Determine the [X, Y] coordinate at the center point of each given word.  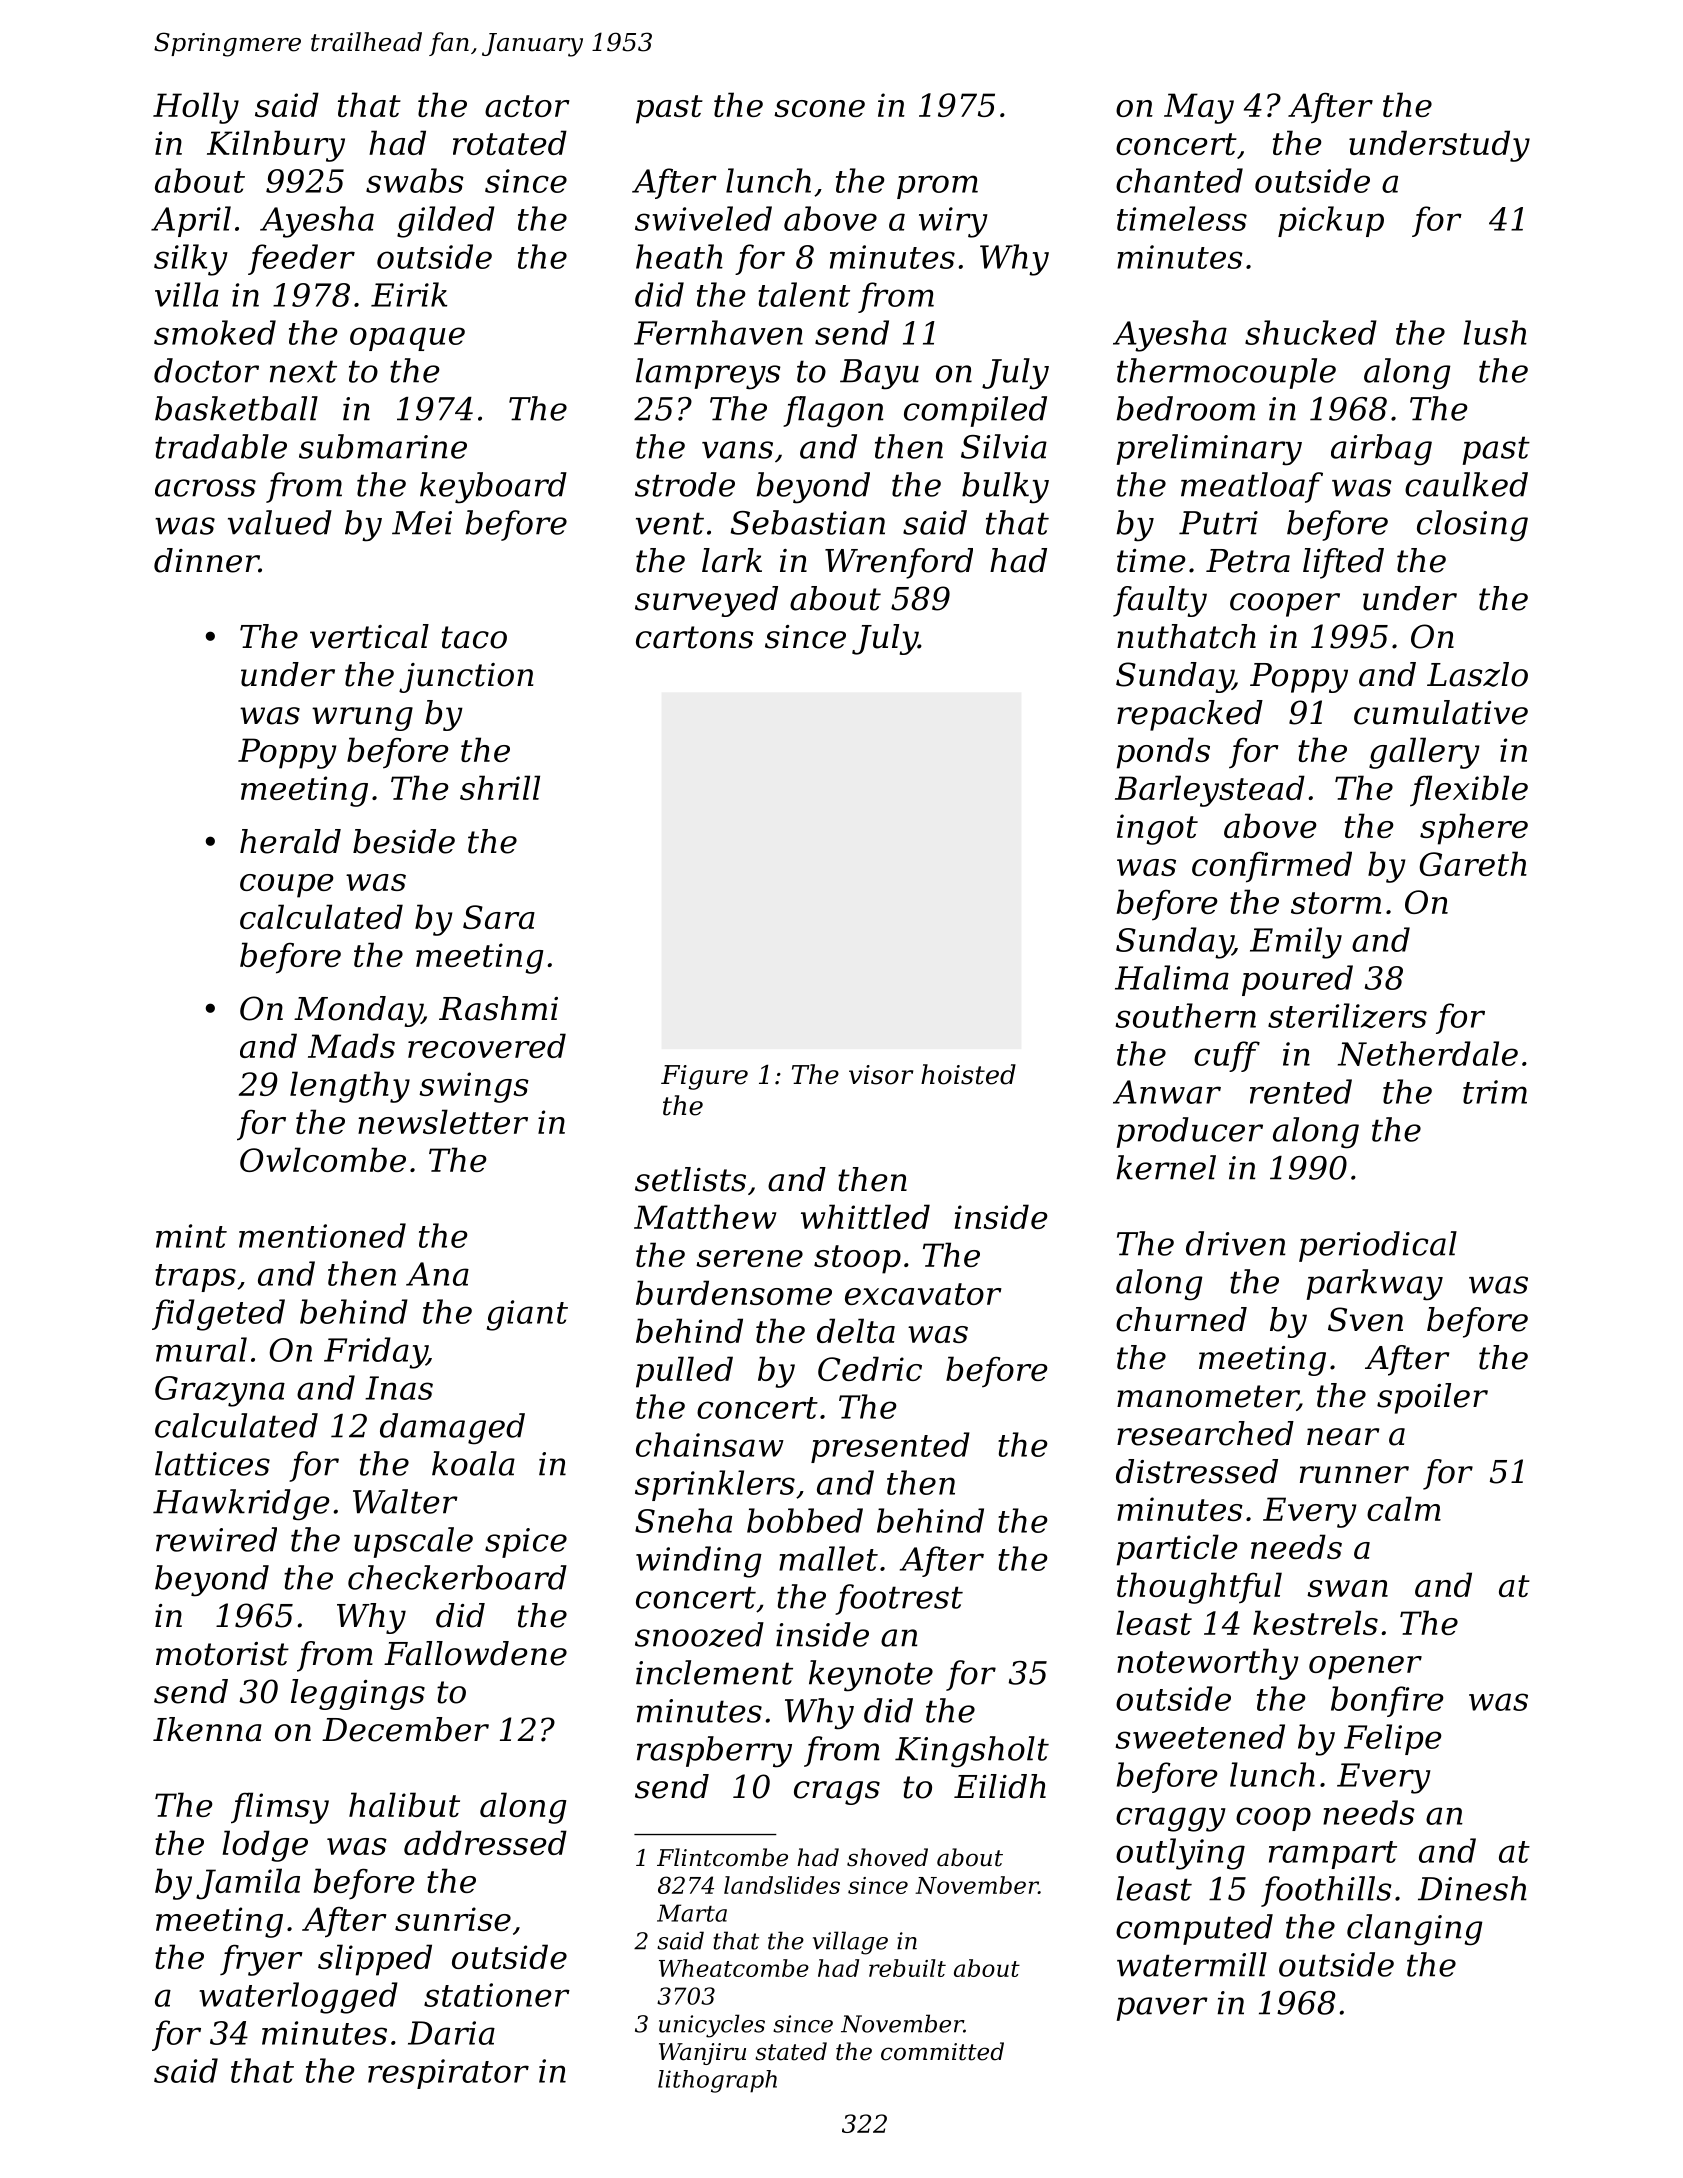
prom [937, 187]
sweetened [1200, 1736]
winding [699, 1562]
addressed [485, 1842]
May [1199, 108]
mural [201, 1349]
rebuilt [907, 1968]
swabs [415, 180]
